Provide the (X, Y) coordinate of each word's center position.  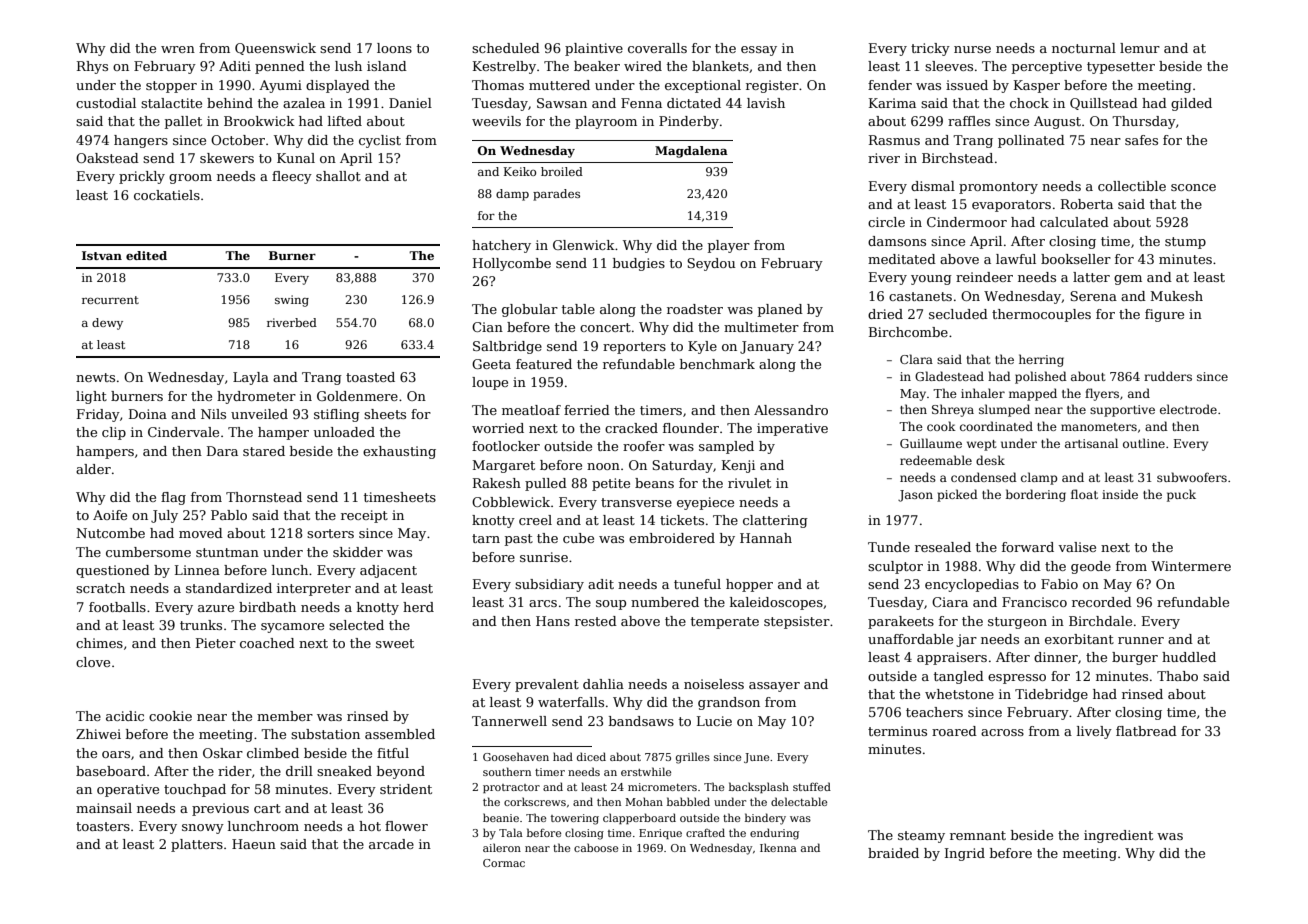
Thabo (1177, 676)
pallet (183, 122)
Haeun (254, 844)
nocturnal (1084, 48)
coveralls (657, 48)
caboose (596, 847)
